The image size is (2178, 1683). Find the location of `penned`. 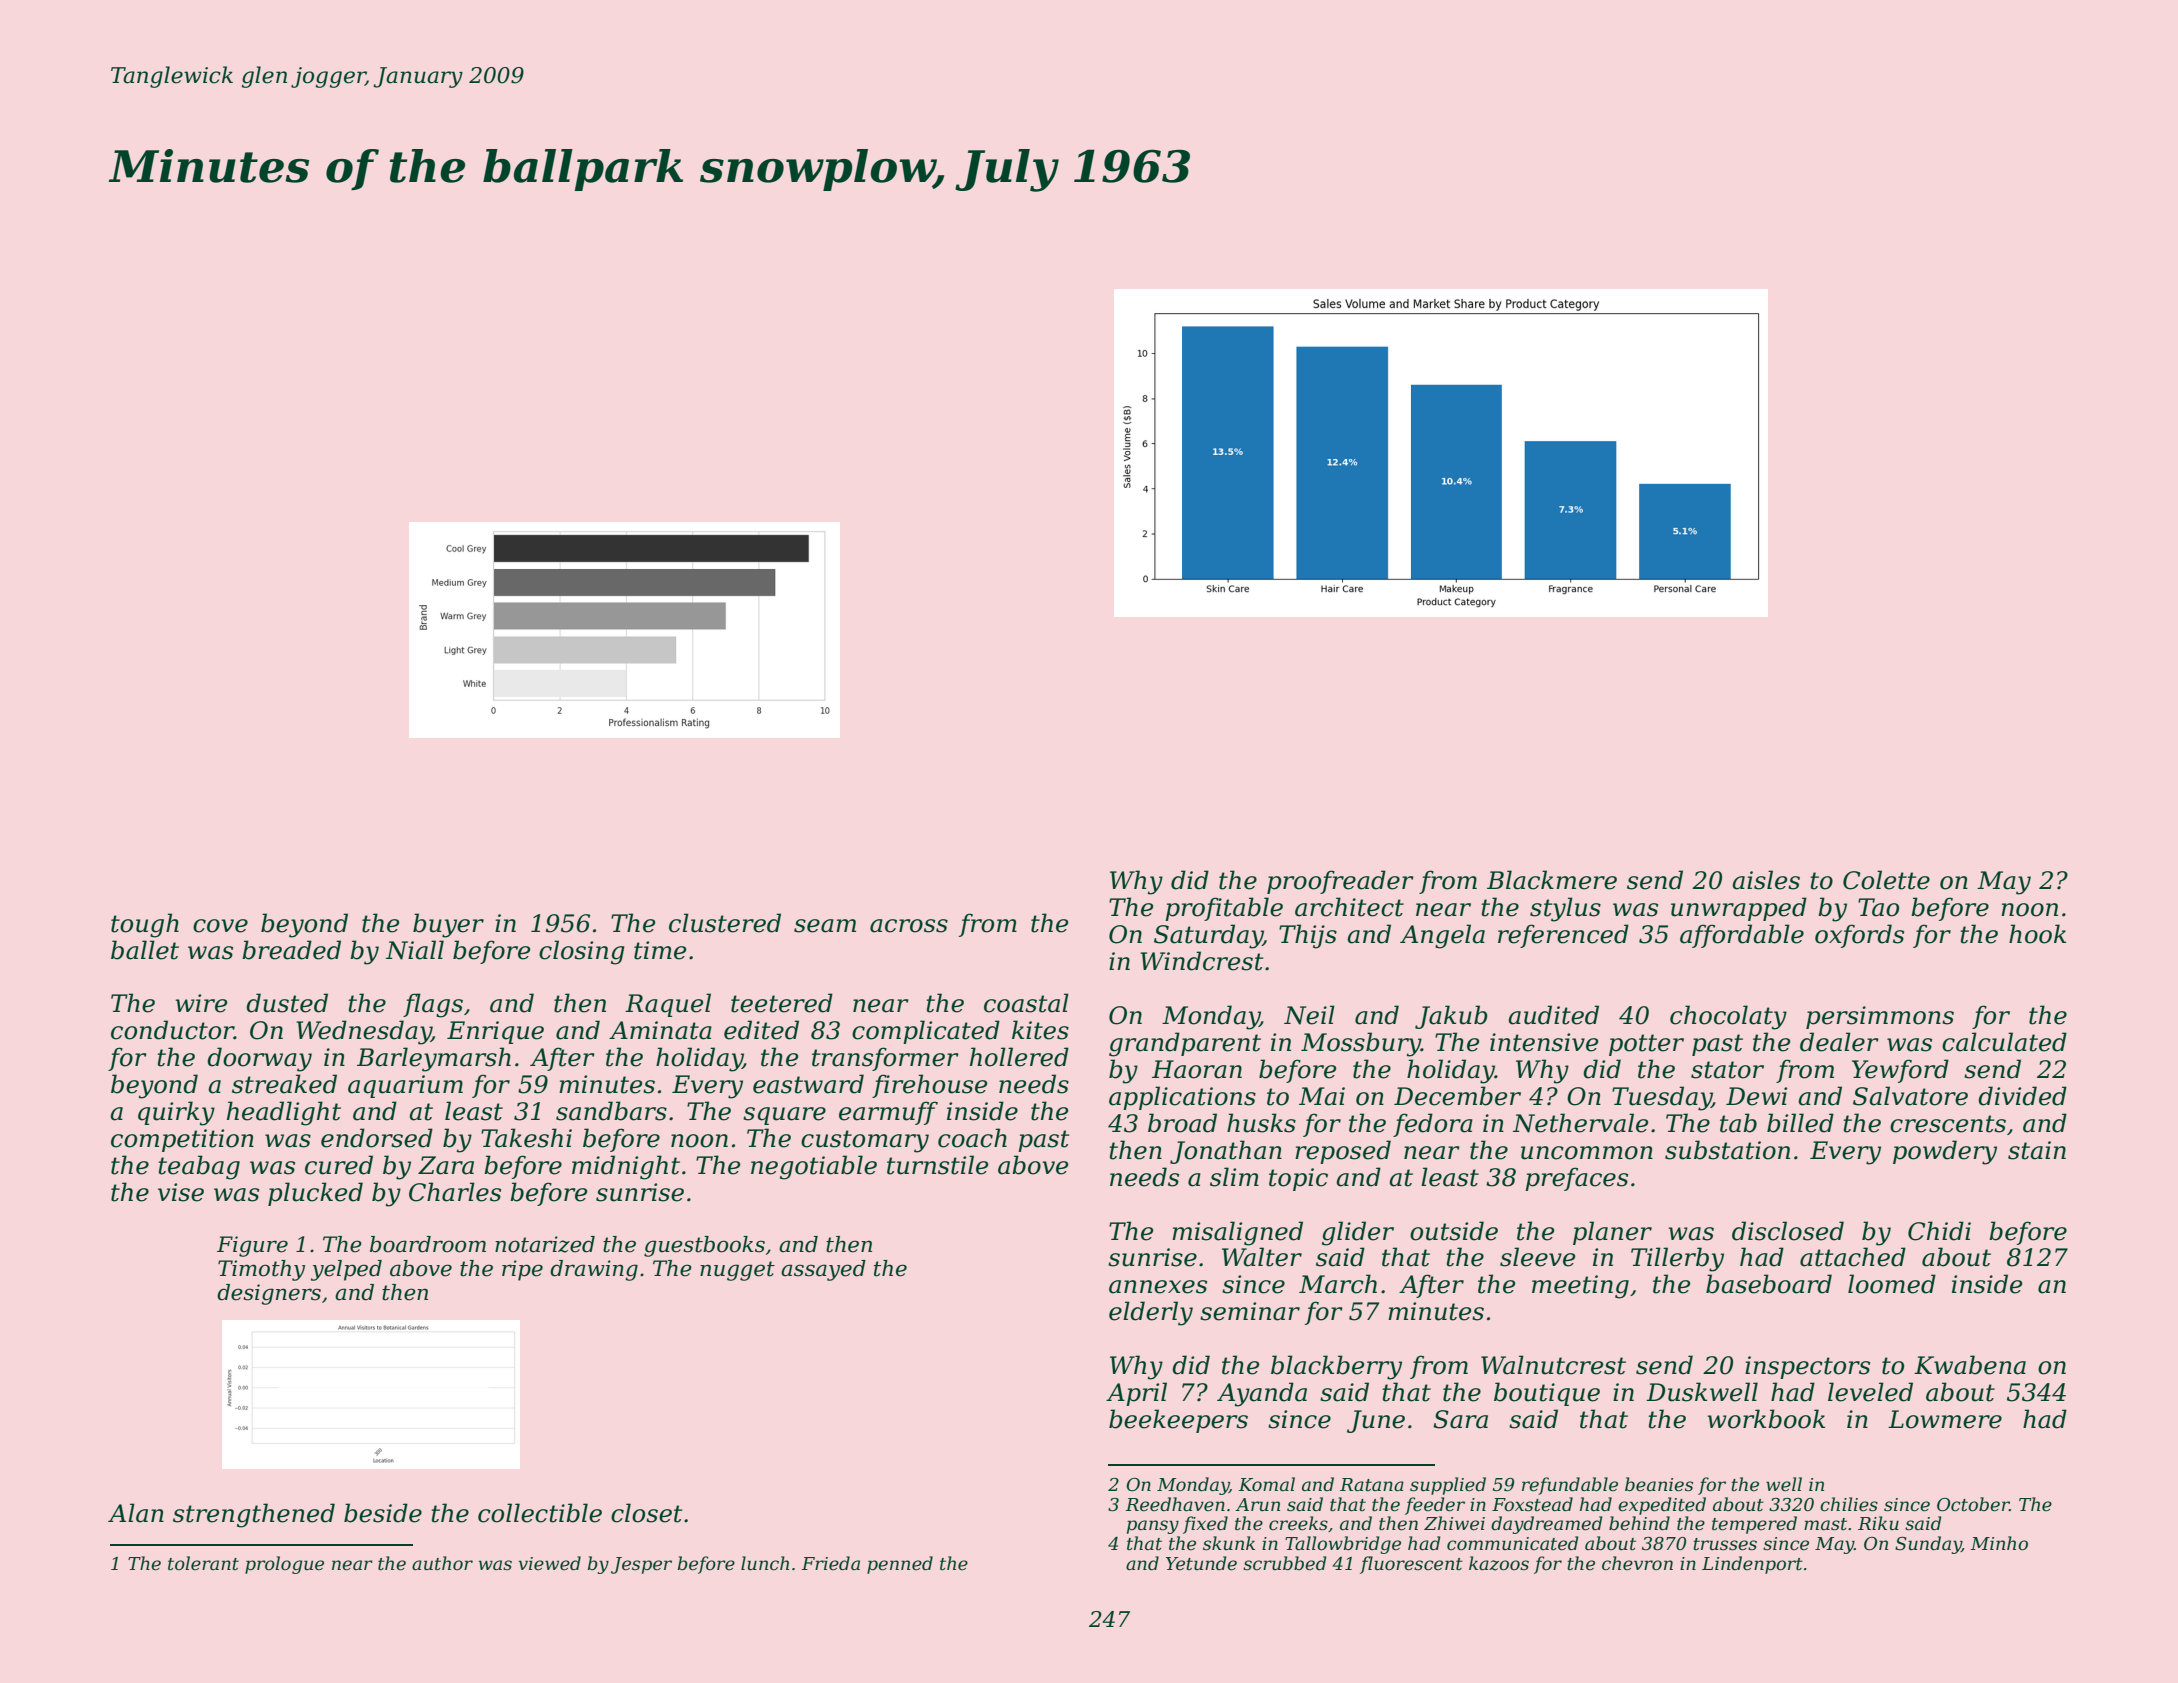

penned is located at coordinates (900, 1565).
